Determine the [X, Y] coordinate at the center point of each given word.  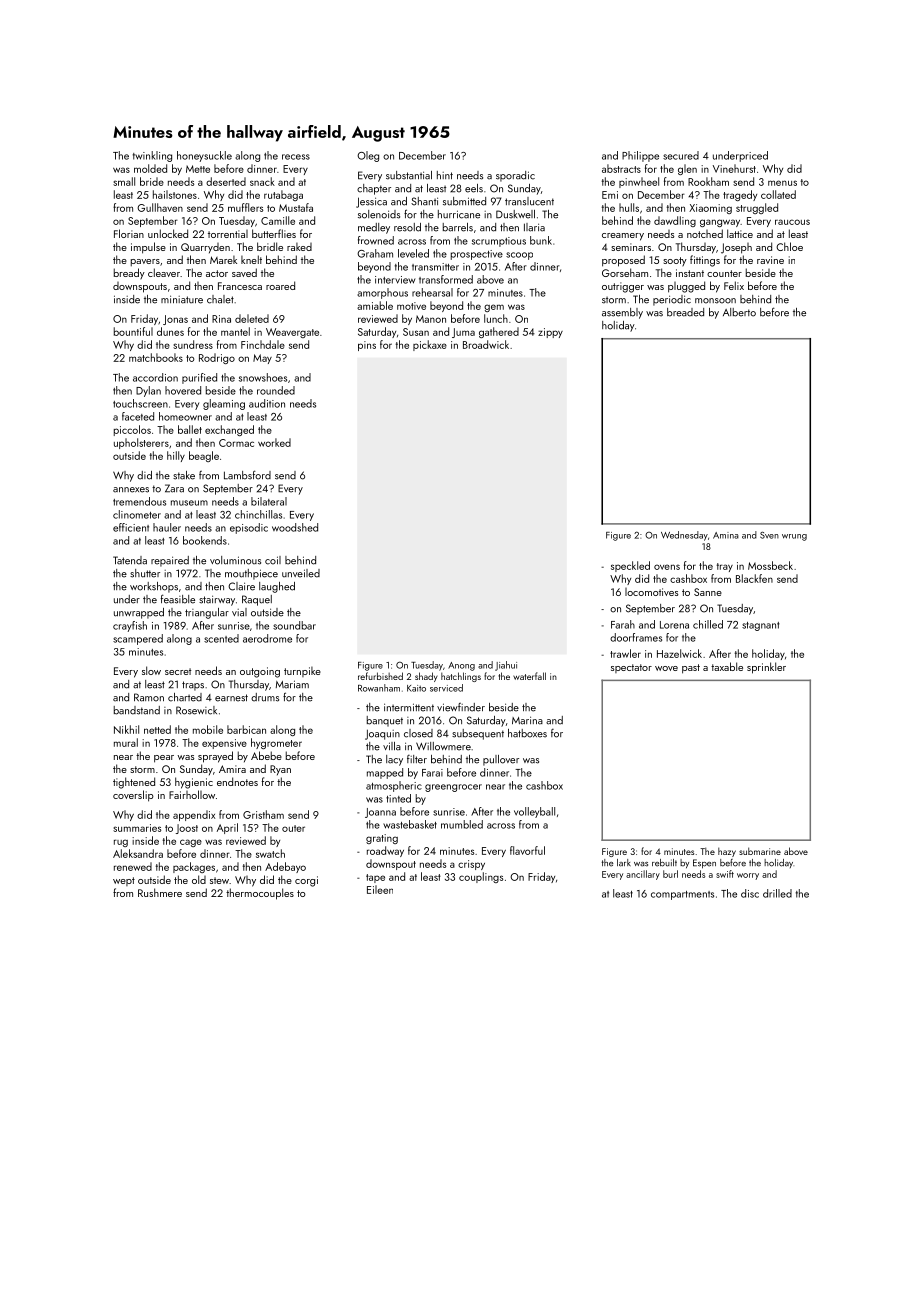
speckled [630, 566]
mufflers [245, 207]
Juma [463, 333]
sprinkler [766, 668]
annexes [131, 490]
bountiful [133, 331]
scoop [519, 256]
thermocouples [260, 894]
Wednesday [684, 536]
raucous [792, 222]
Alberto [739, 312]
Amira [232, 769]
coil [273, 560]
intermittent [409, 707]
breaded [685, 312]
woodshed [295, 527]
